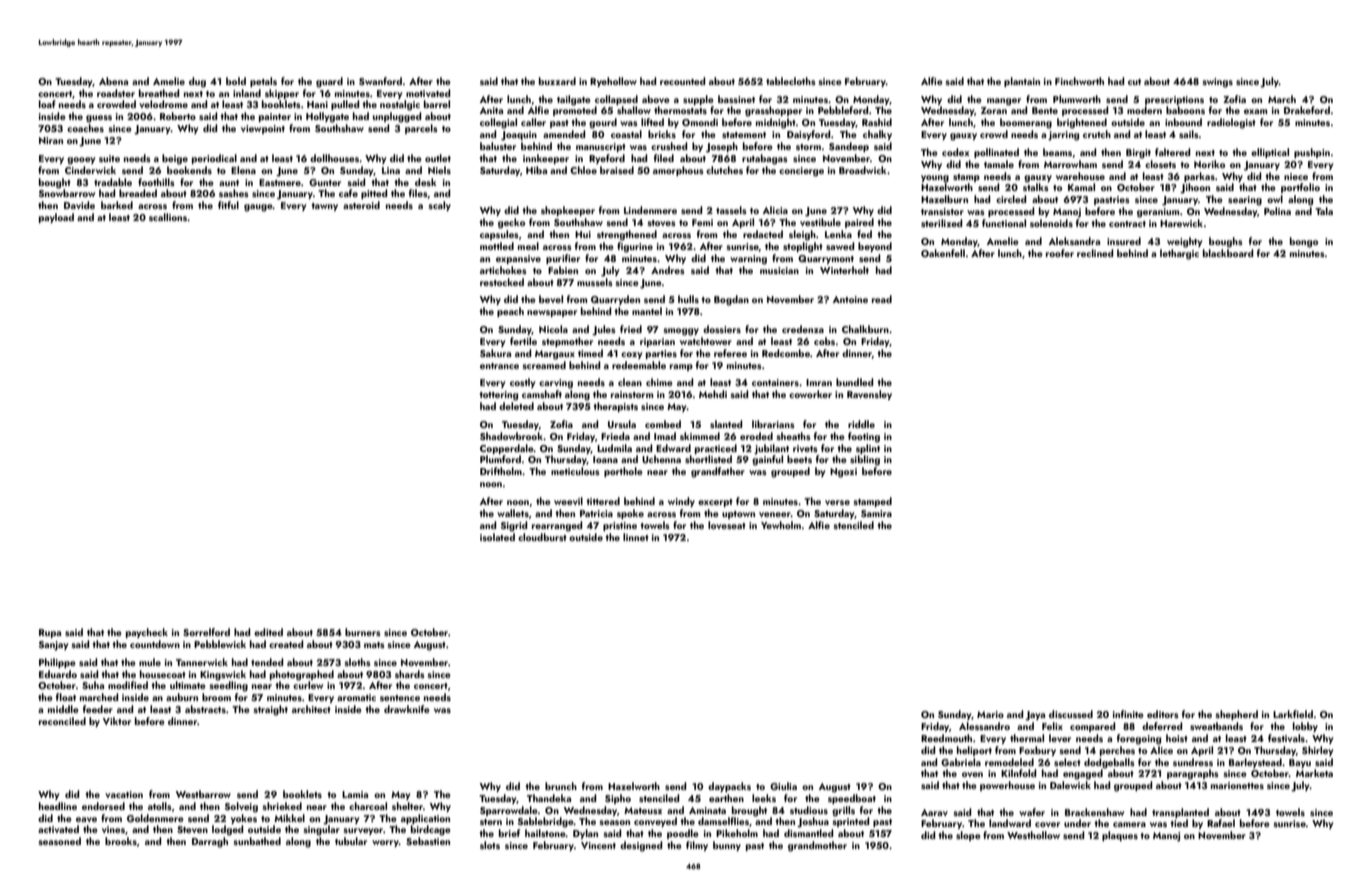 The image size is (1372, 887). Describe the element at coordinates (56, 218) in the document. I see `payload` at that location.
